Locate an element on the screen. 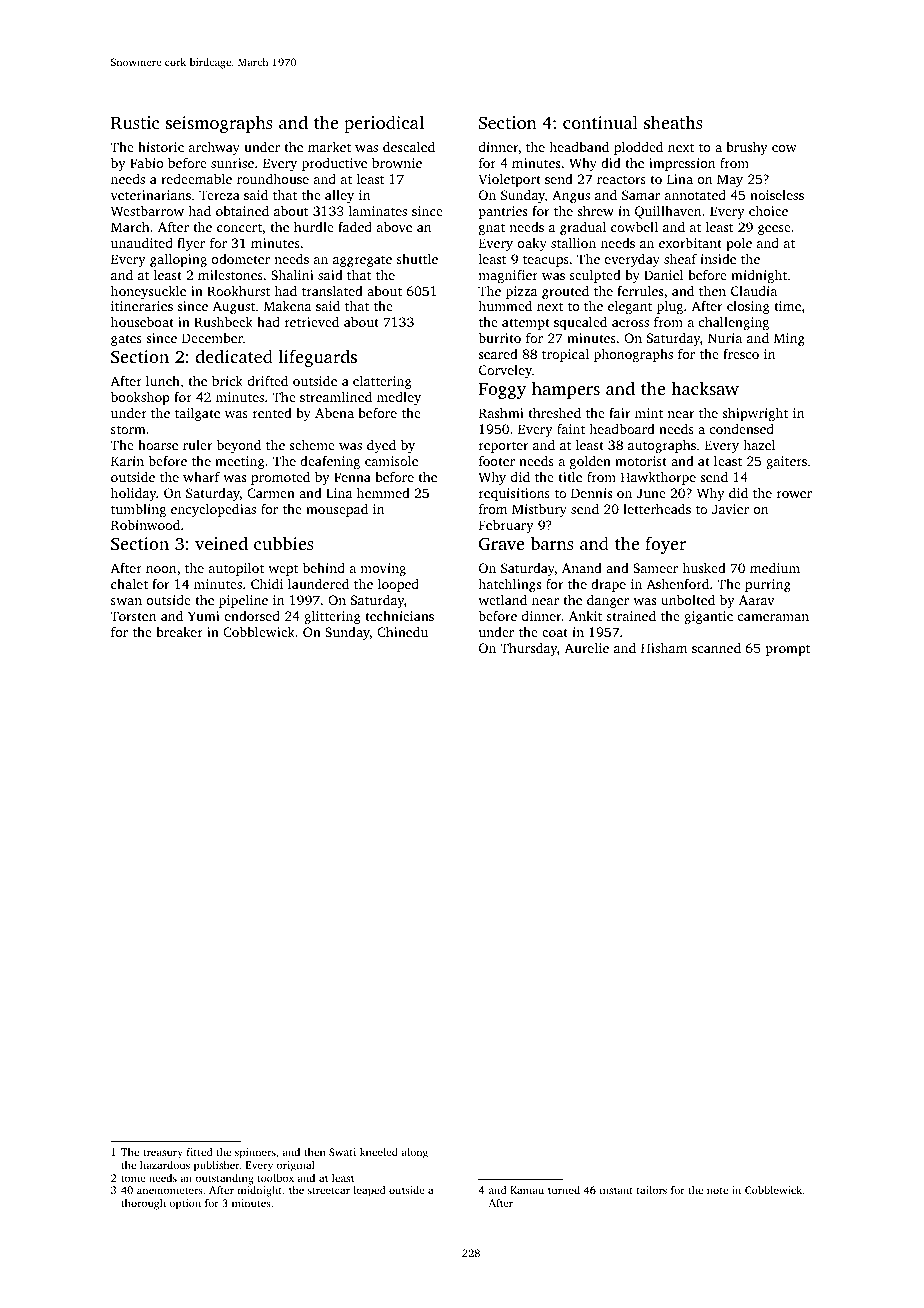 The width and height of the screenshot is (924, 1308). cubbies is located at coordinates (284, 543).
